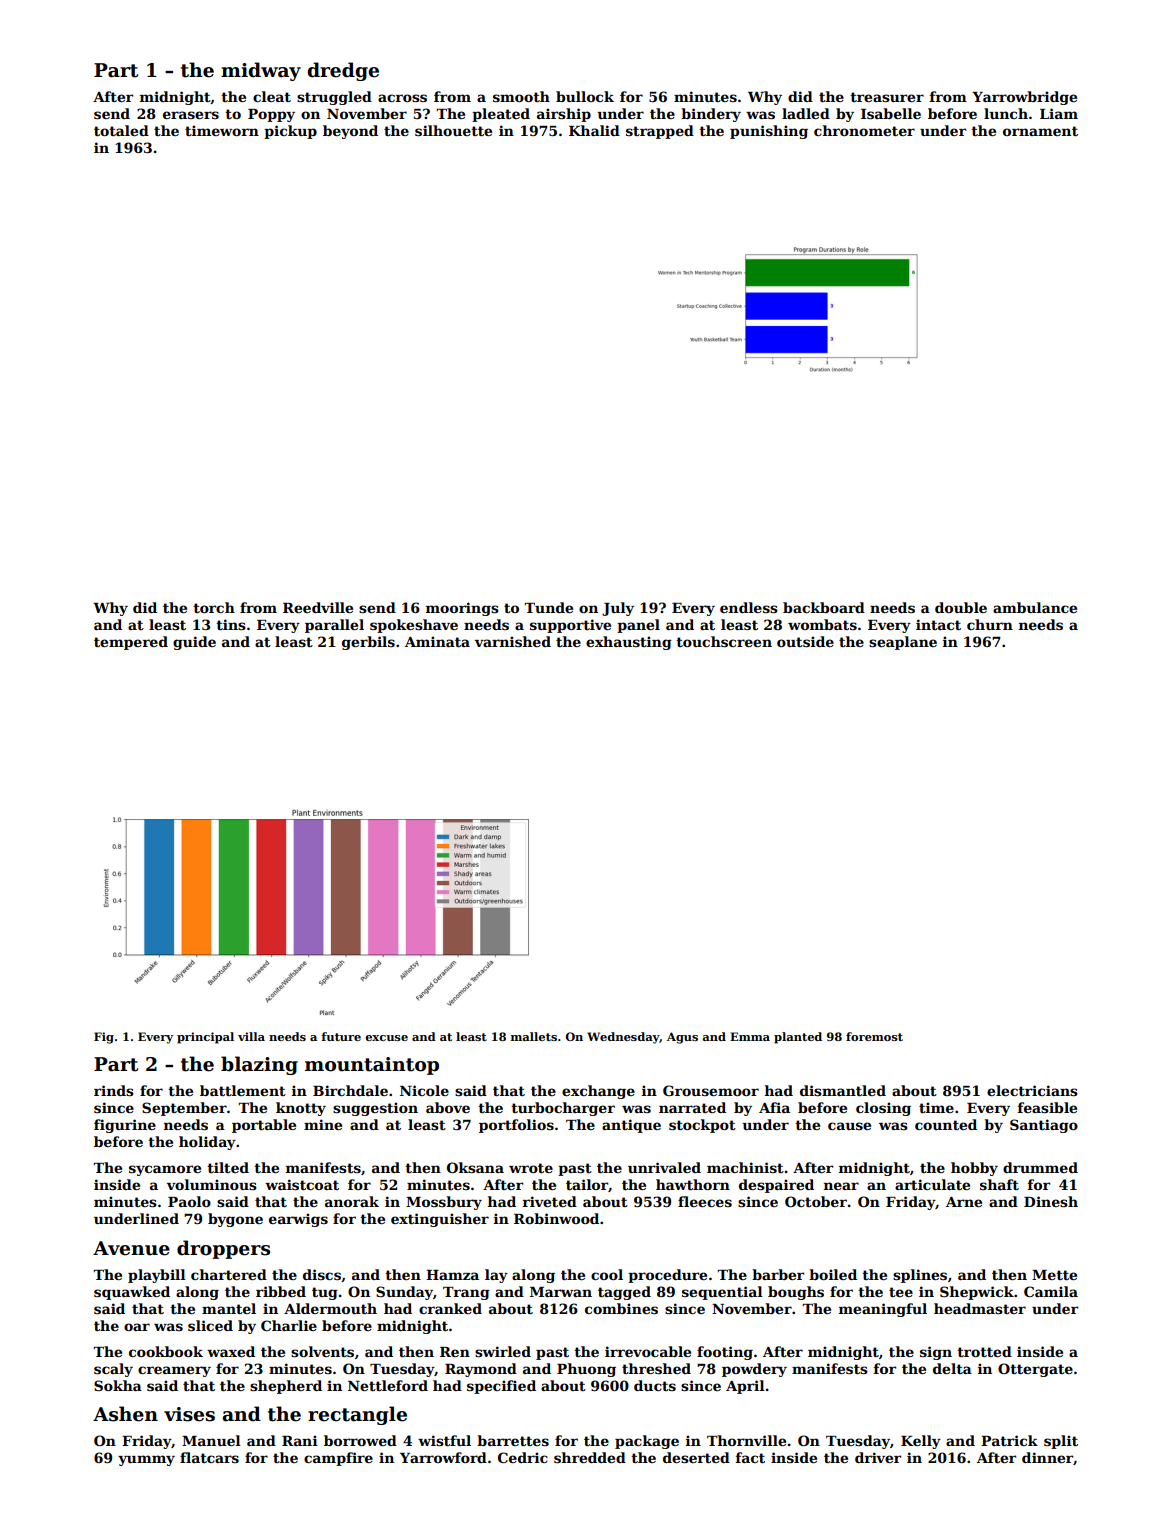 The image size is (1172, 1516). Describe the element at coordinates (806, 113) in the screenshot. I see `ladled` at that location.
